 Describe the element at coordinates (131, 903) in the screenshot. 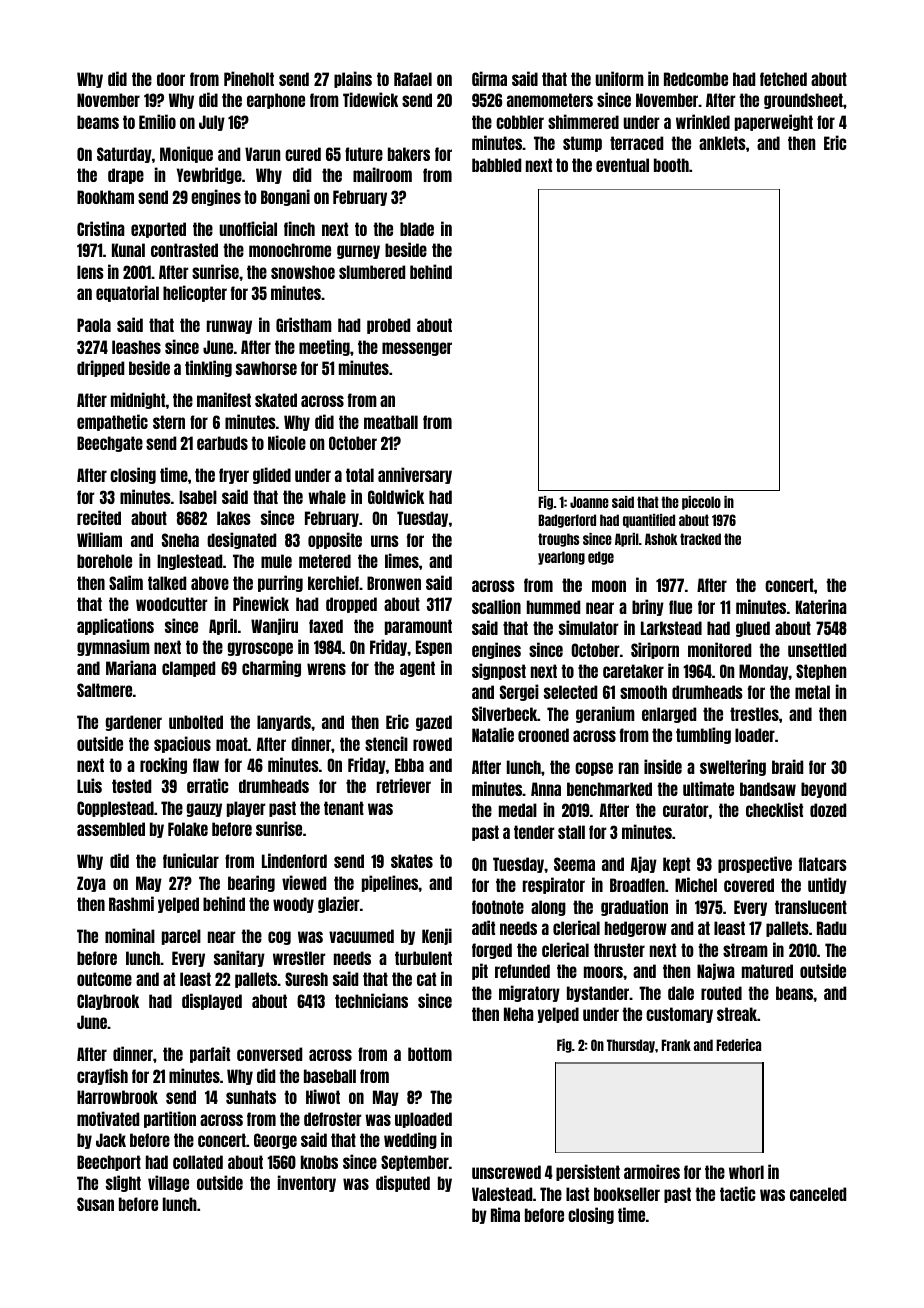

I see `Rashmi` at that location.
